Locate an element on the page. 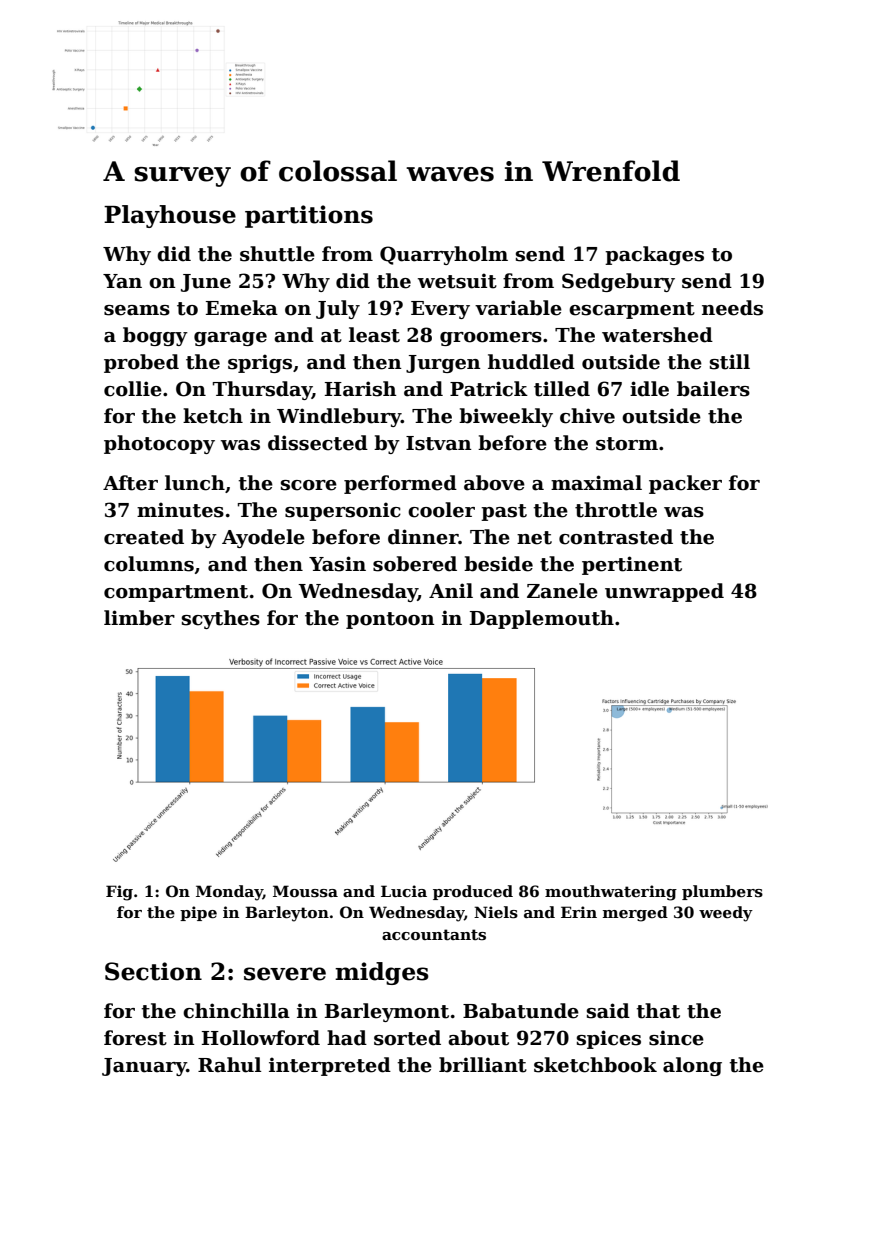 This page has width=869, height=1233. plumbers is located at coordinates (722, 892).
